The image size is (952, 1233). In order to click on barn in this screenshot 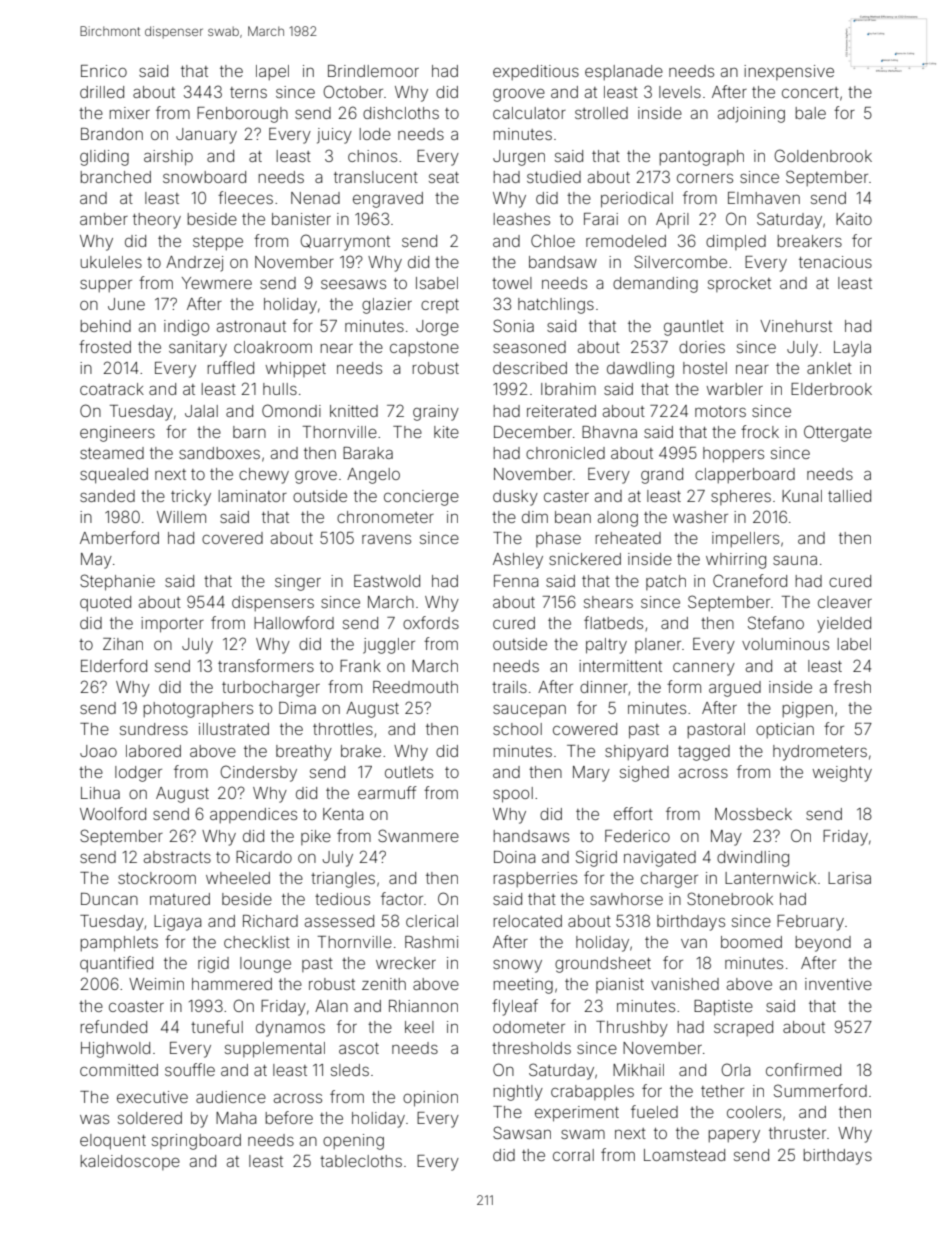, I will do `click(249, 432)`.
